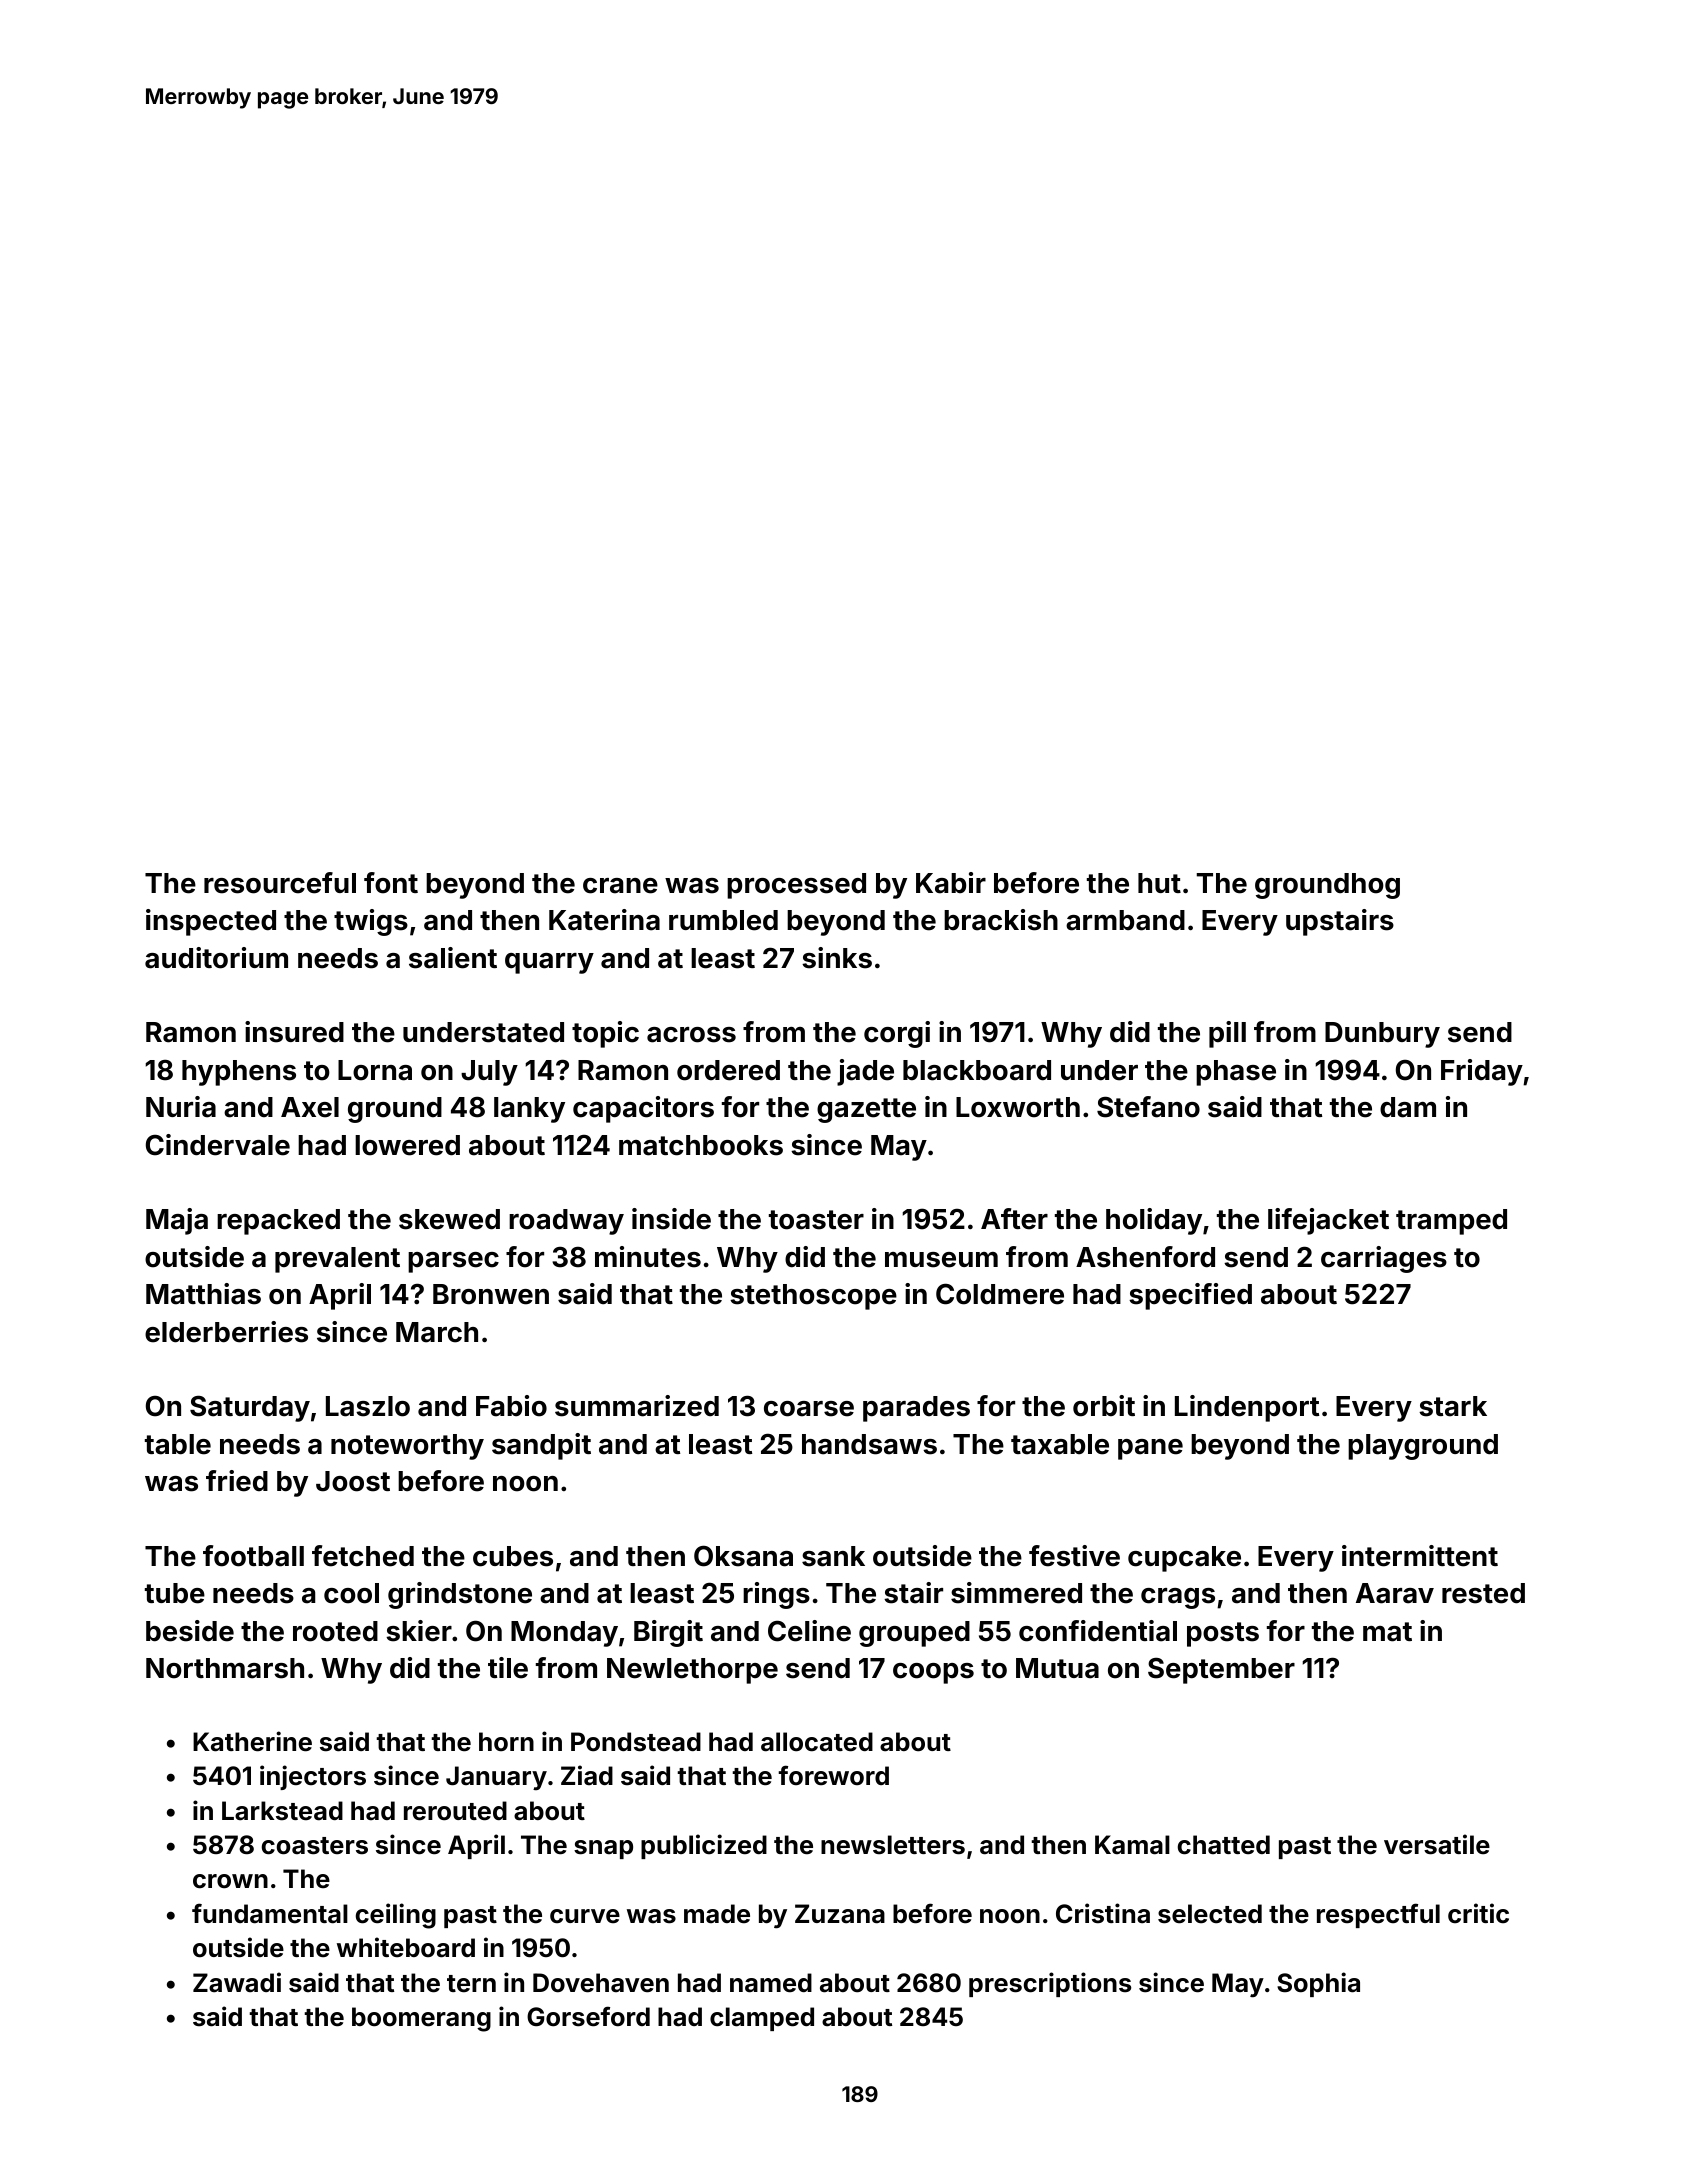  Describe the element at coordinates (1184, 1559) in the screenshot. I see `cupcake` at that location.
